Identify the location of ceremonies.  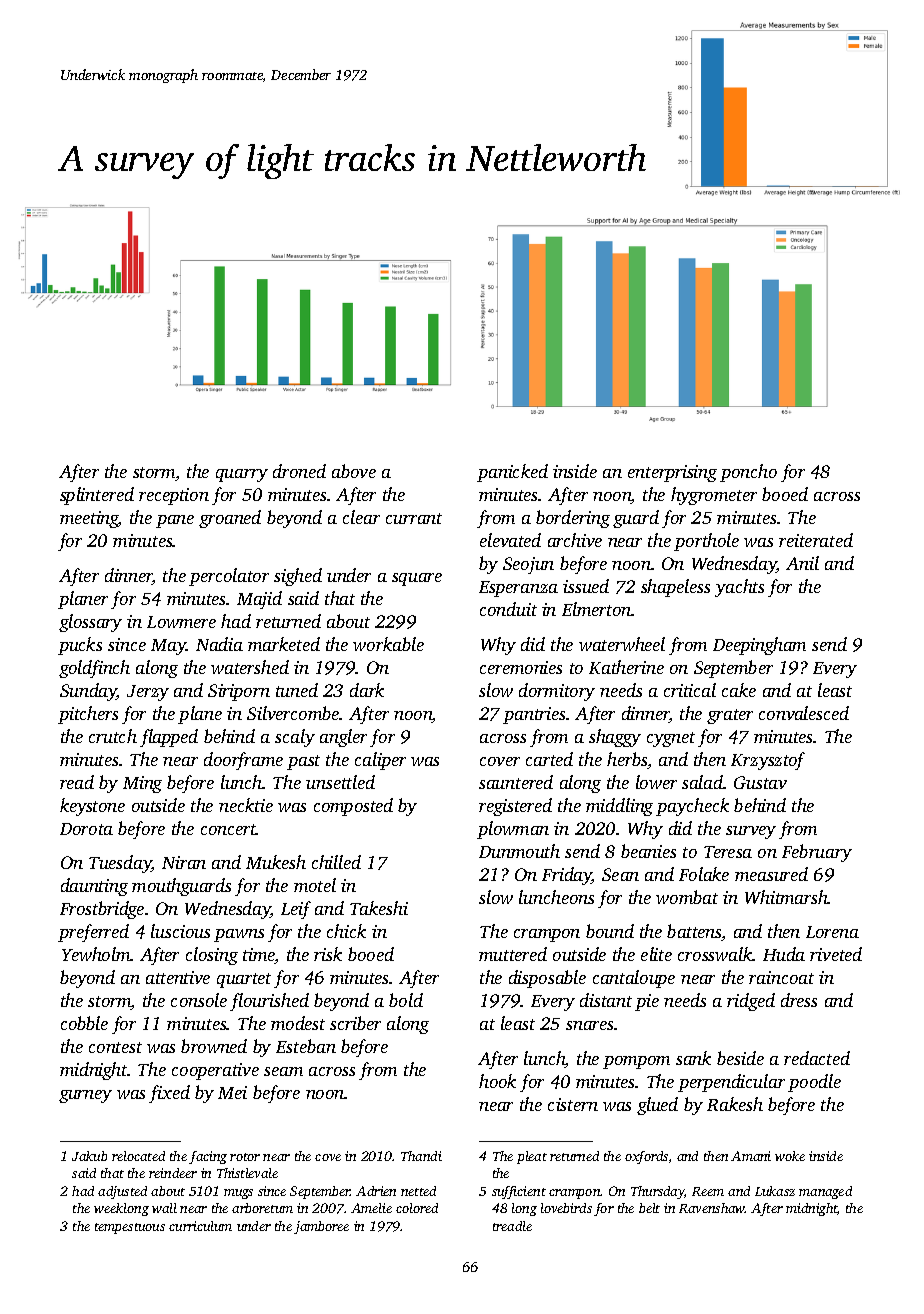
(521, 667).
